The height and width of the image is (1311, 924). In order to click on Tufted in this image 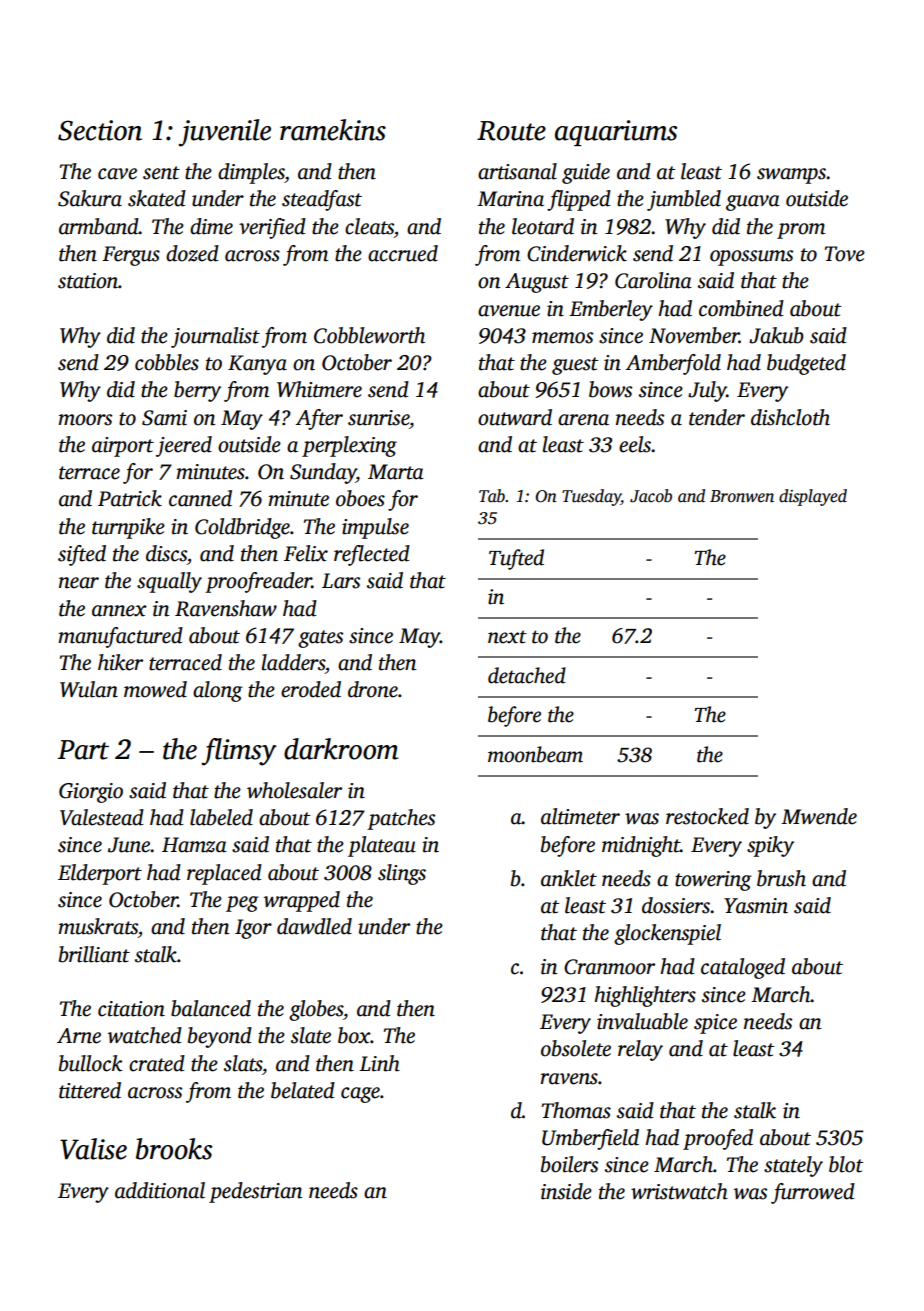, I will do `click(516, 559)`.
